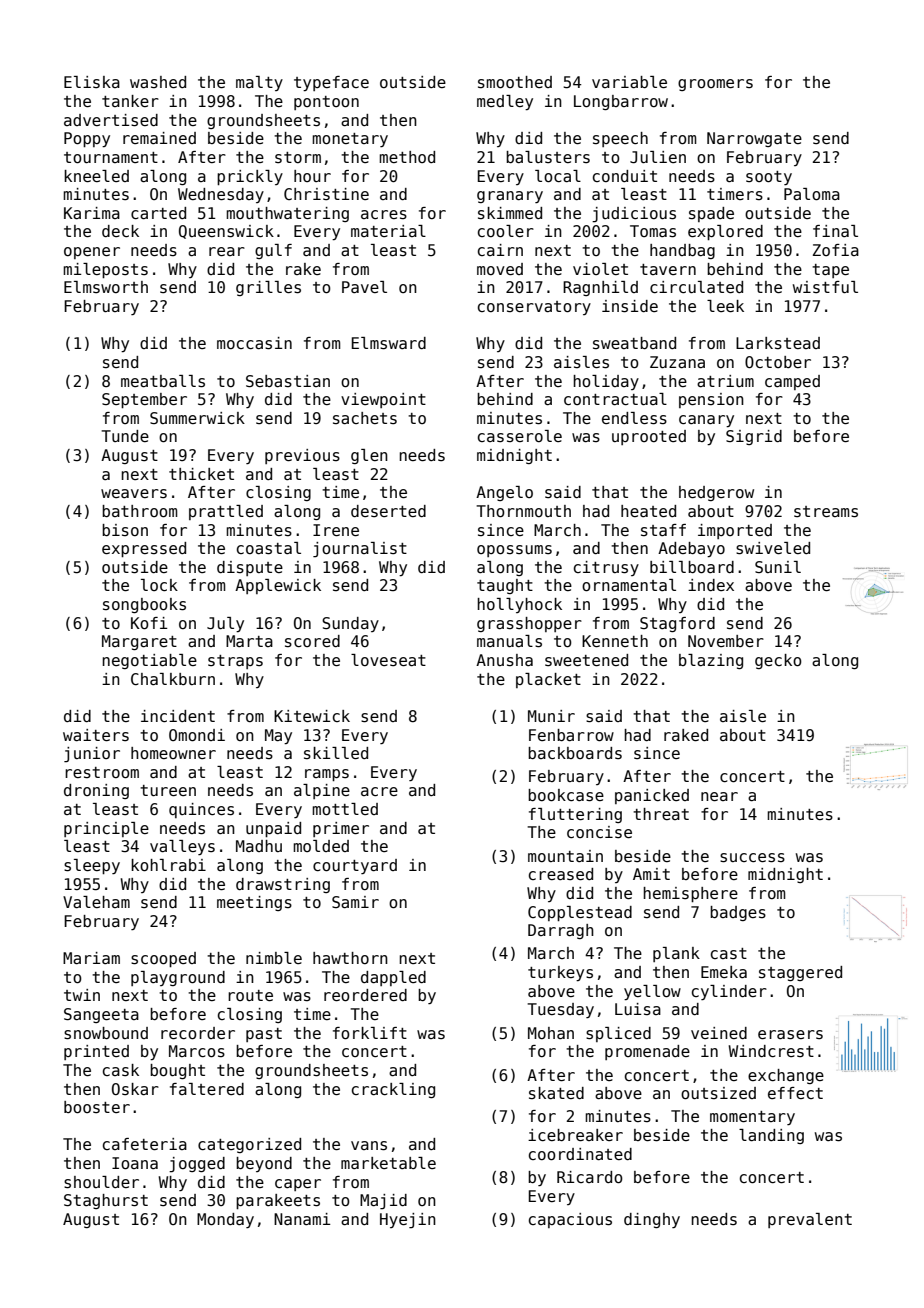 This screenshot has height=1308, width=924. I want to click on deserted, so click(388, 511).
